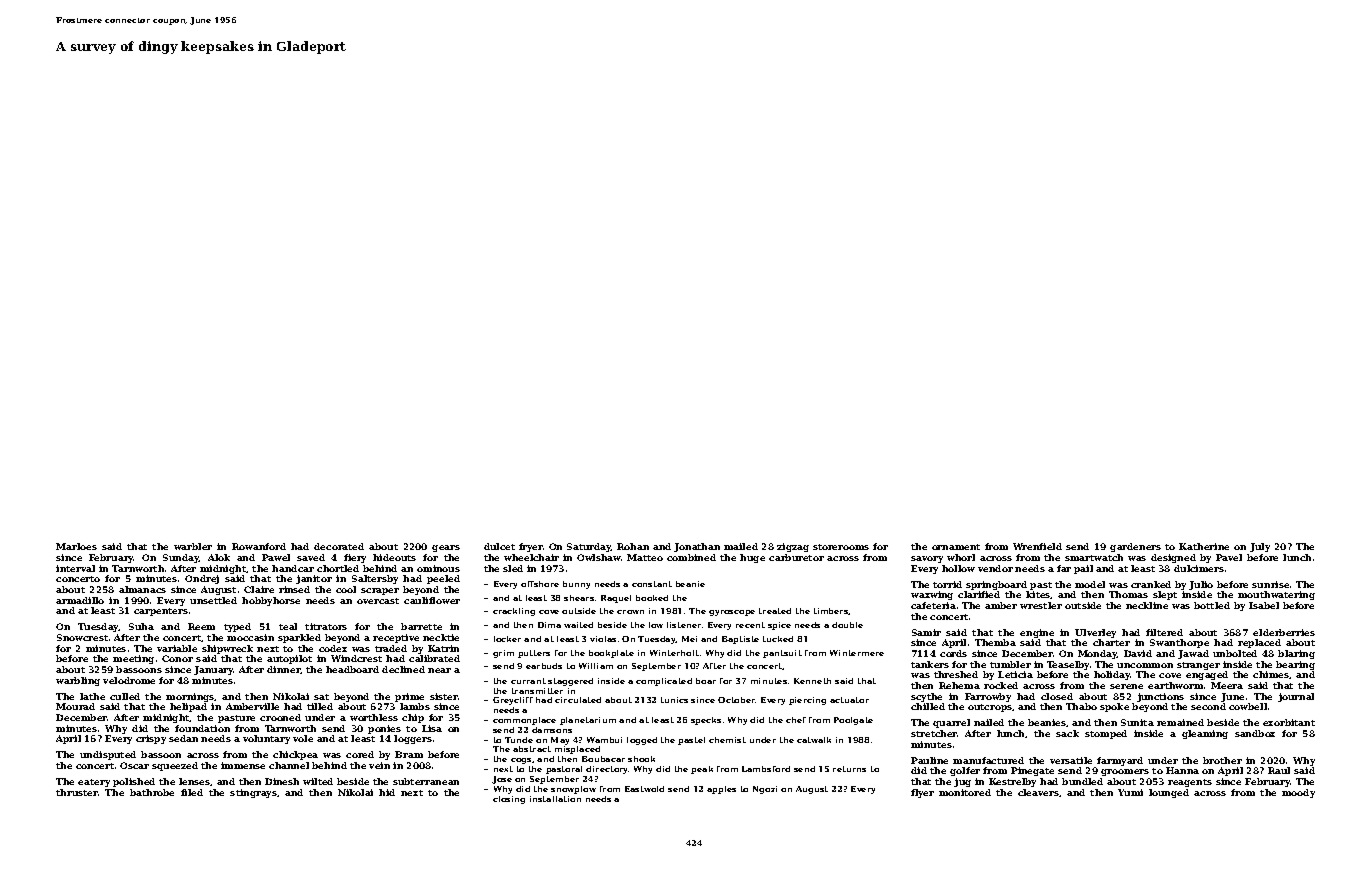 This page has height=887, width=1372. Describe the element at coordinates (355, 558) in the page. I see `fiery` at that location.
